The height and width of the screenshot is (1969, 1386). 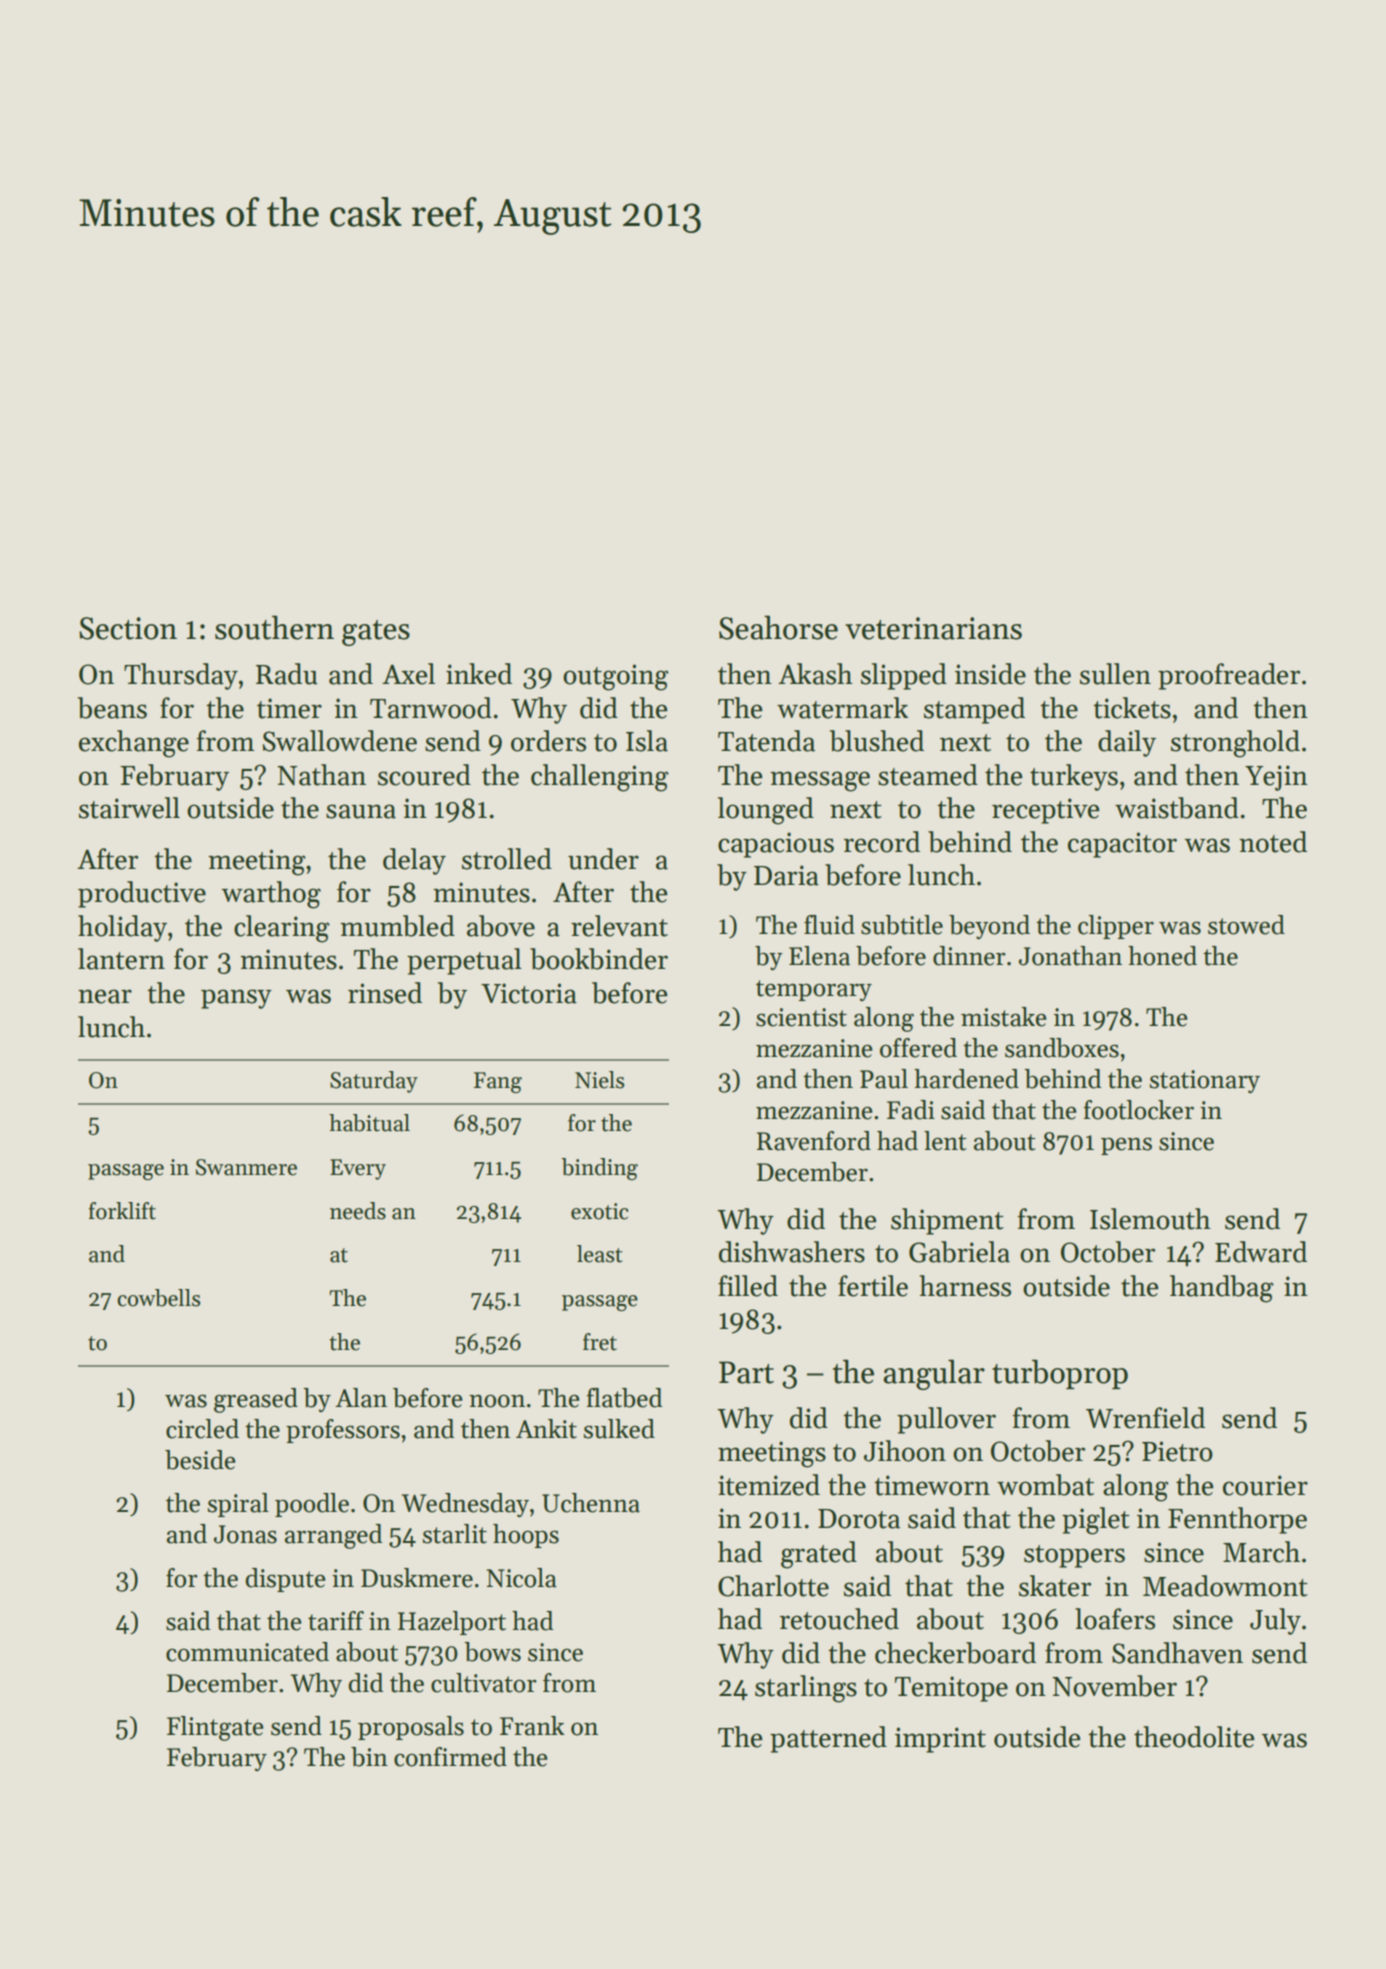 What do you see at coordinates (928, 775) in the screenshot?
I see `steamed` at bounding box center [928, 775].
